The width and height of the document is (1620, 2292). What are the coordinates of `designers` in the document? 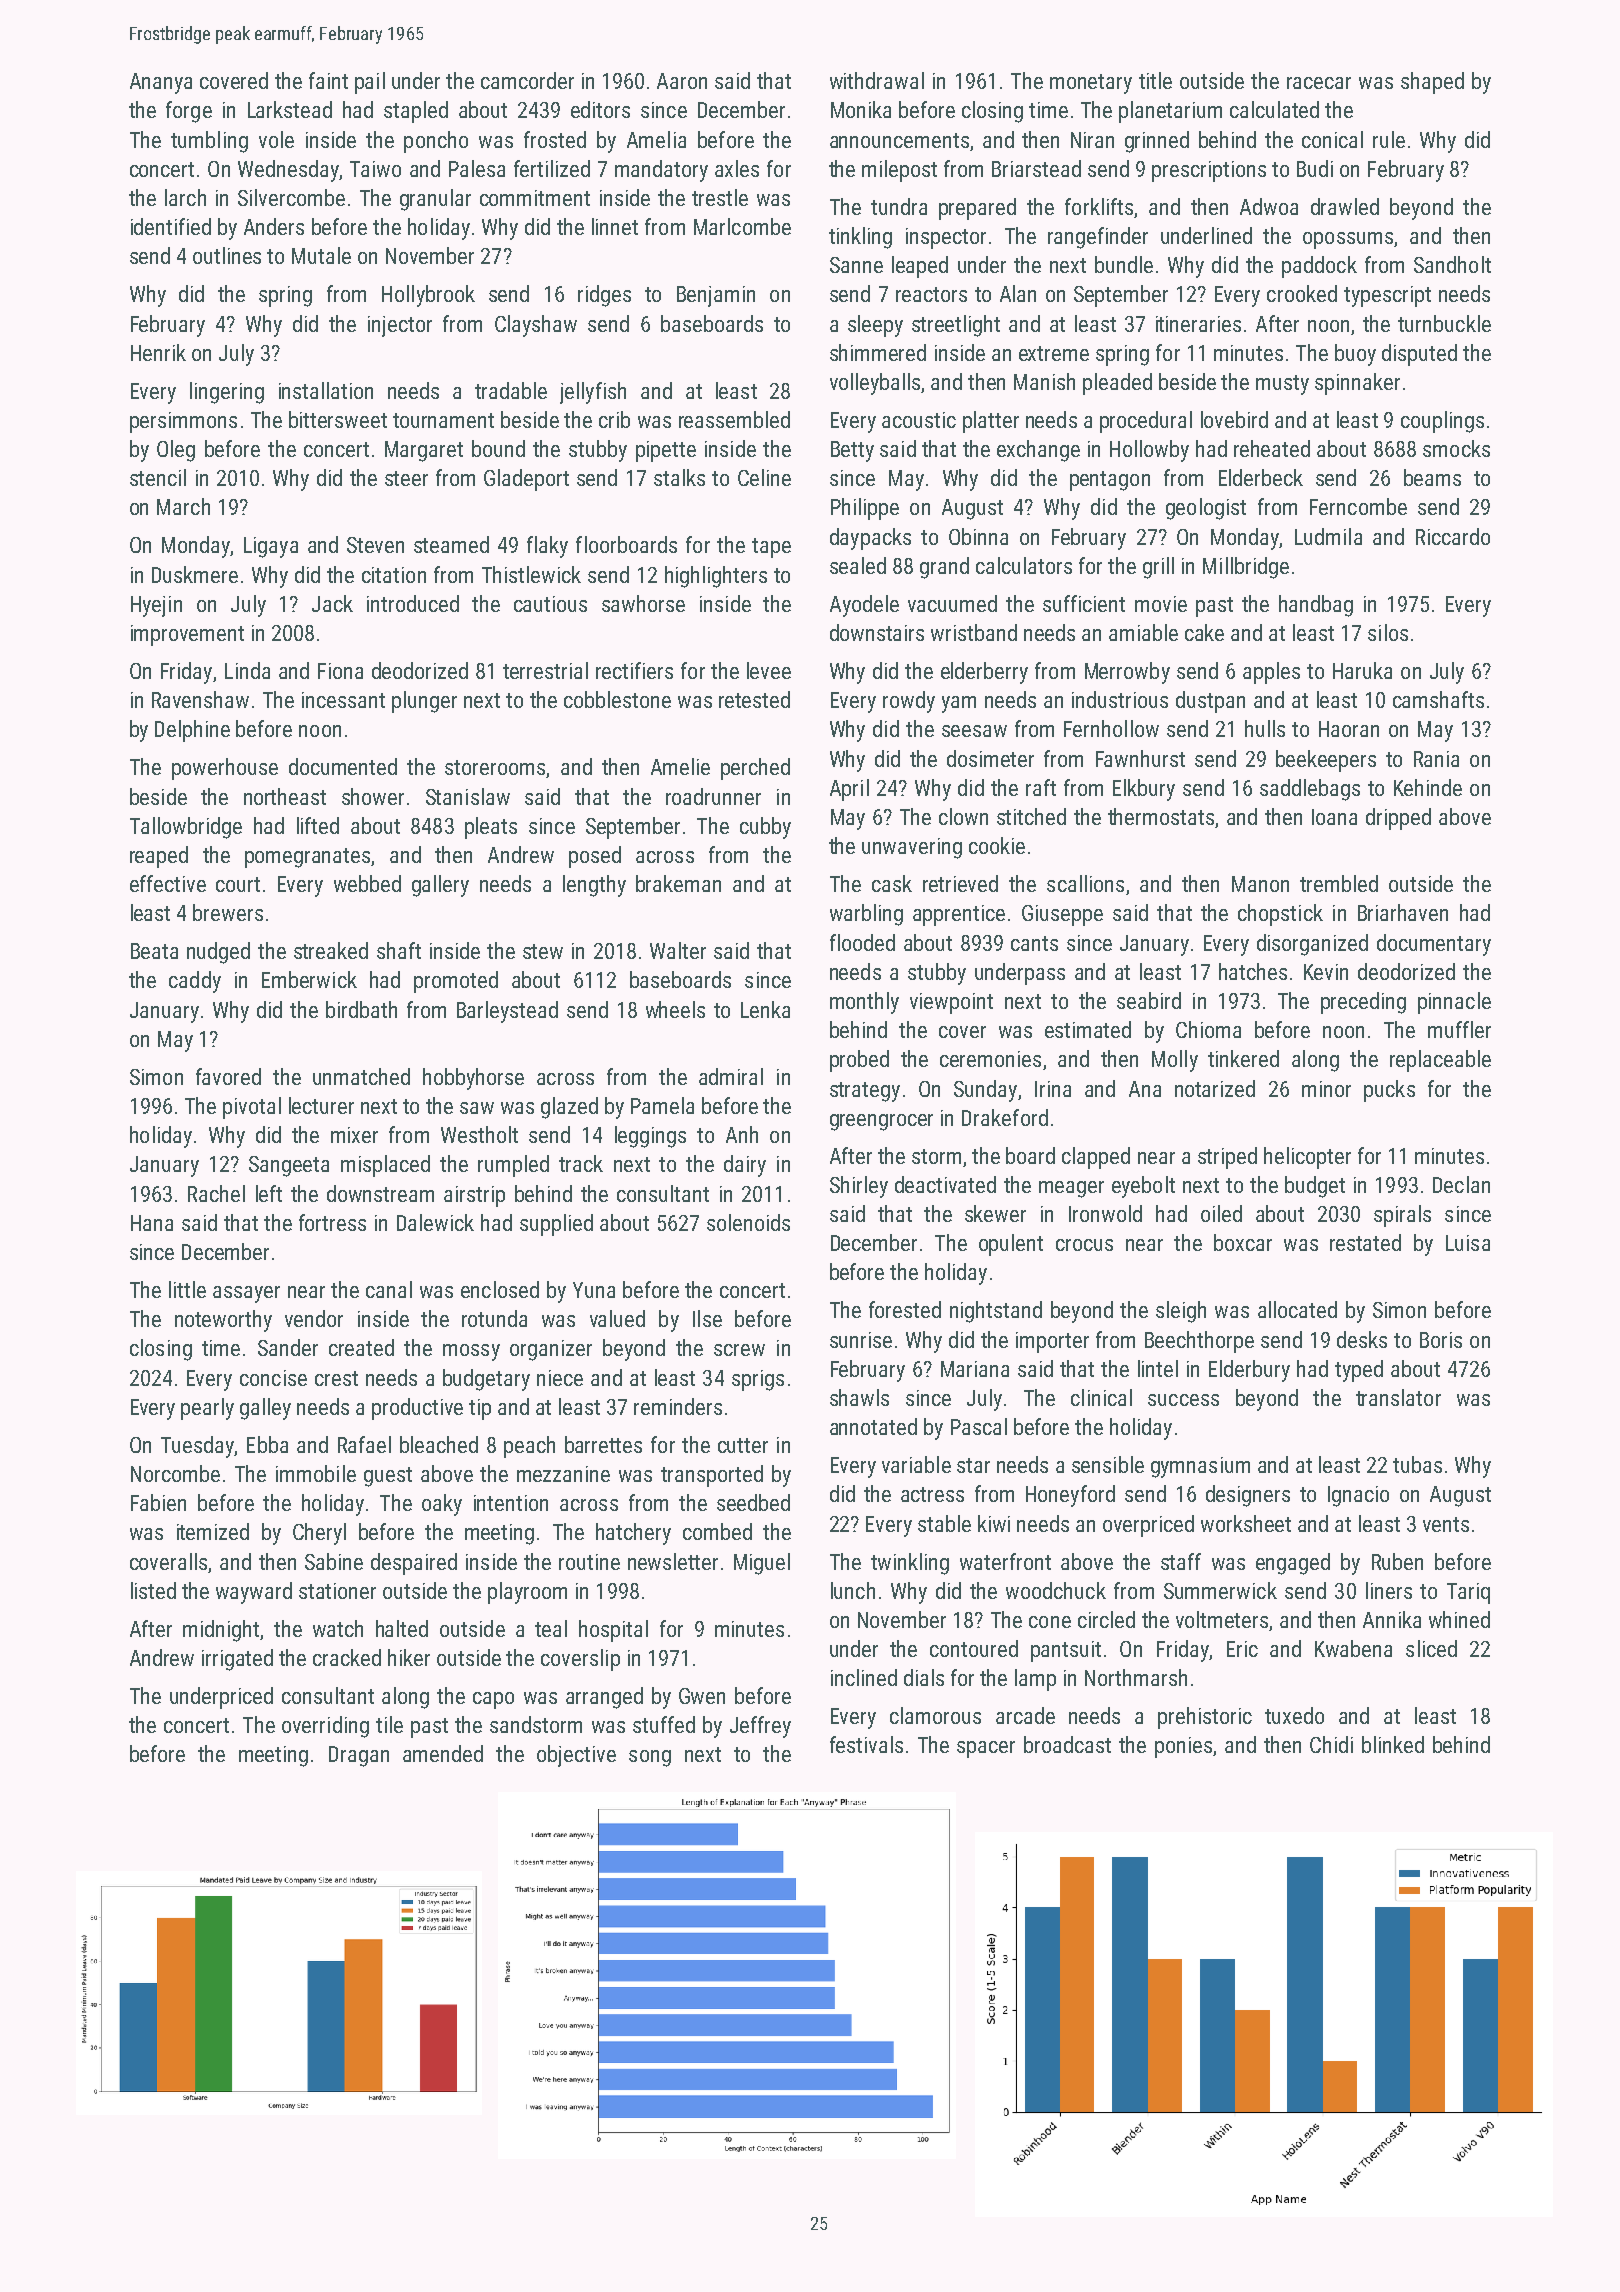 It's located at (1248, 1496).
